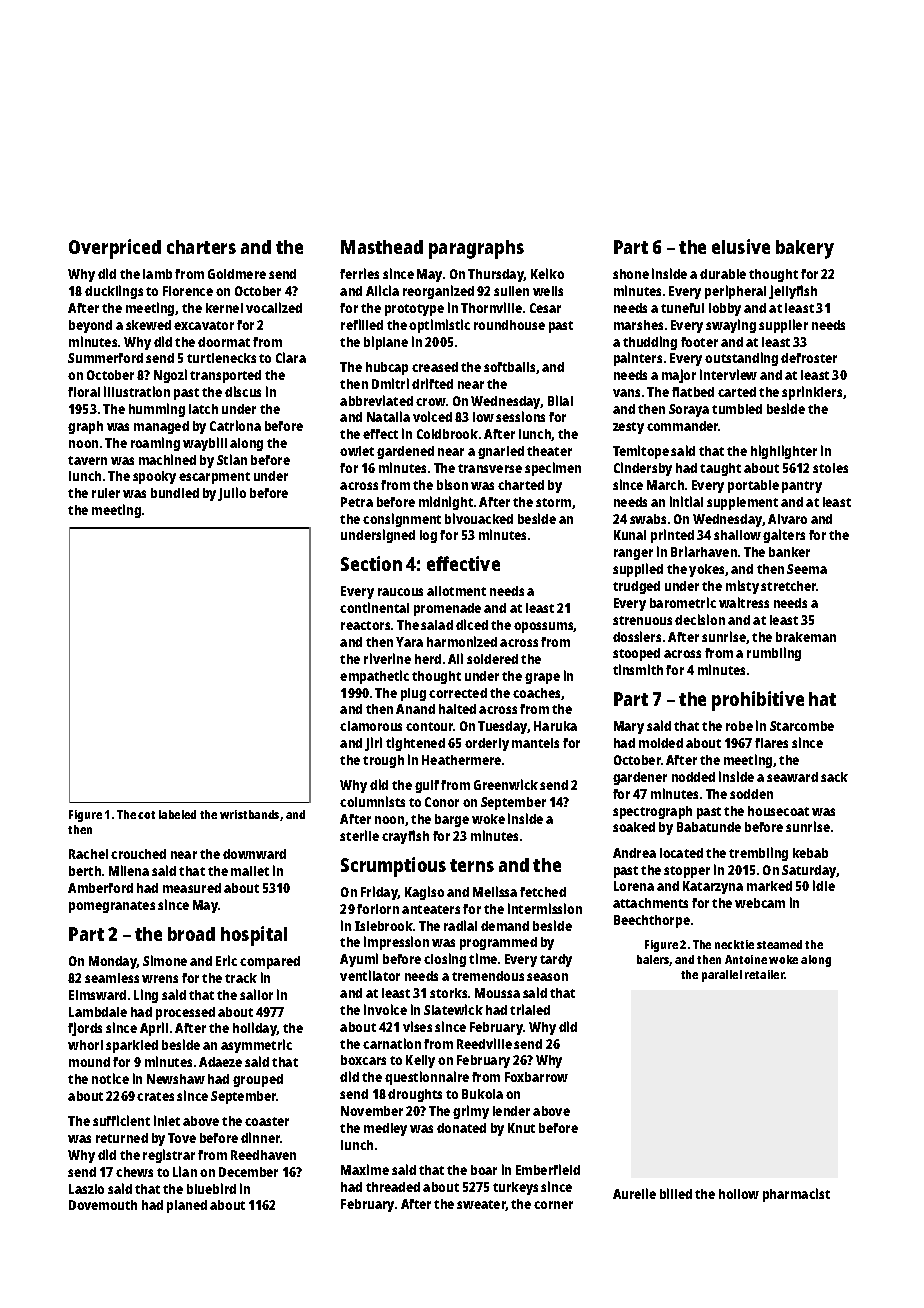 The width and height of the image is (924, 1308). What do you see at coordinates (784, 452) in the image?
I see `highlighter` at bounding box center [784, 452].
